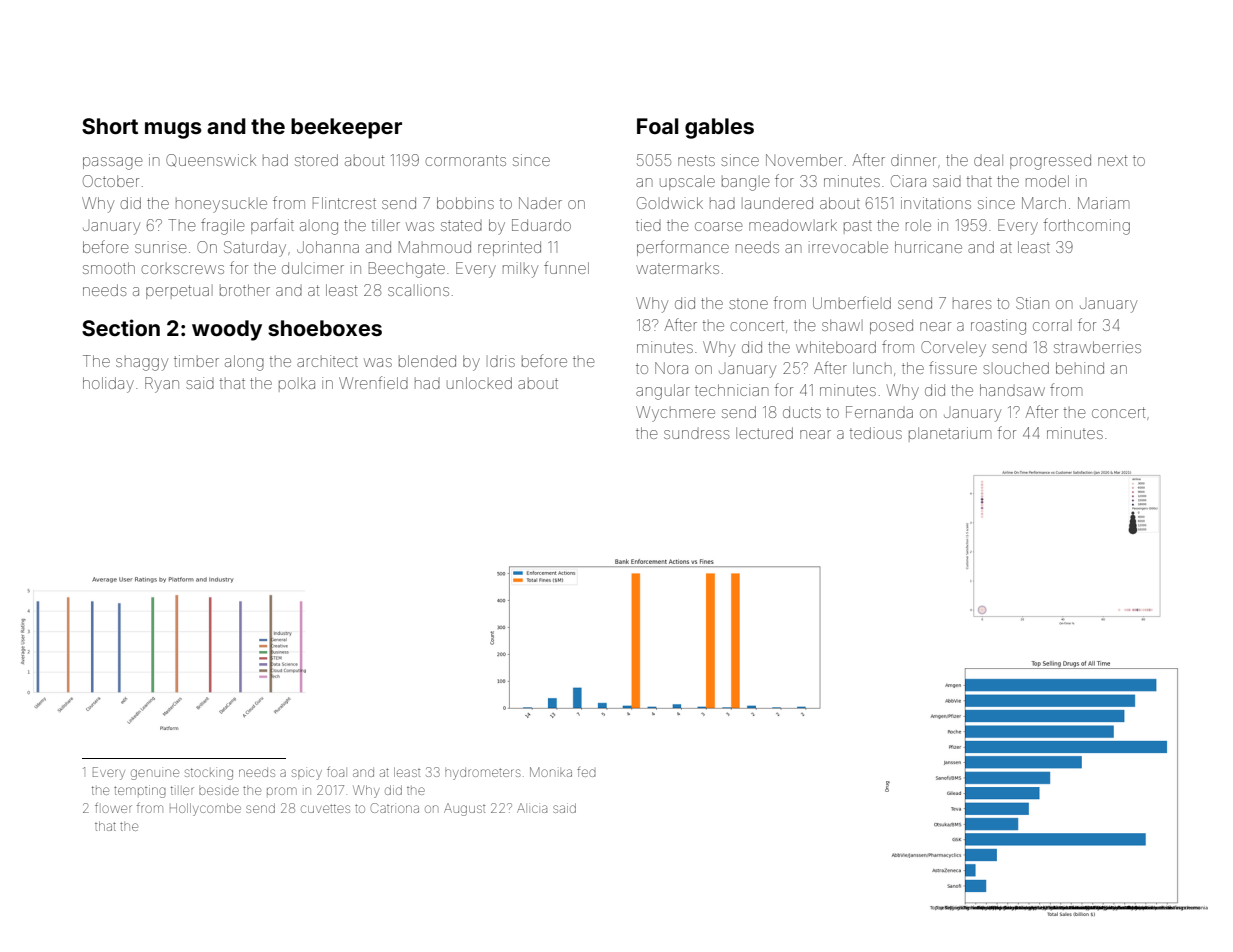 The height and width of the document is (952, 1233). I want to click on Queenswick, so click(211, 160).
